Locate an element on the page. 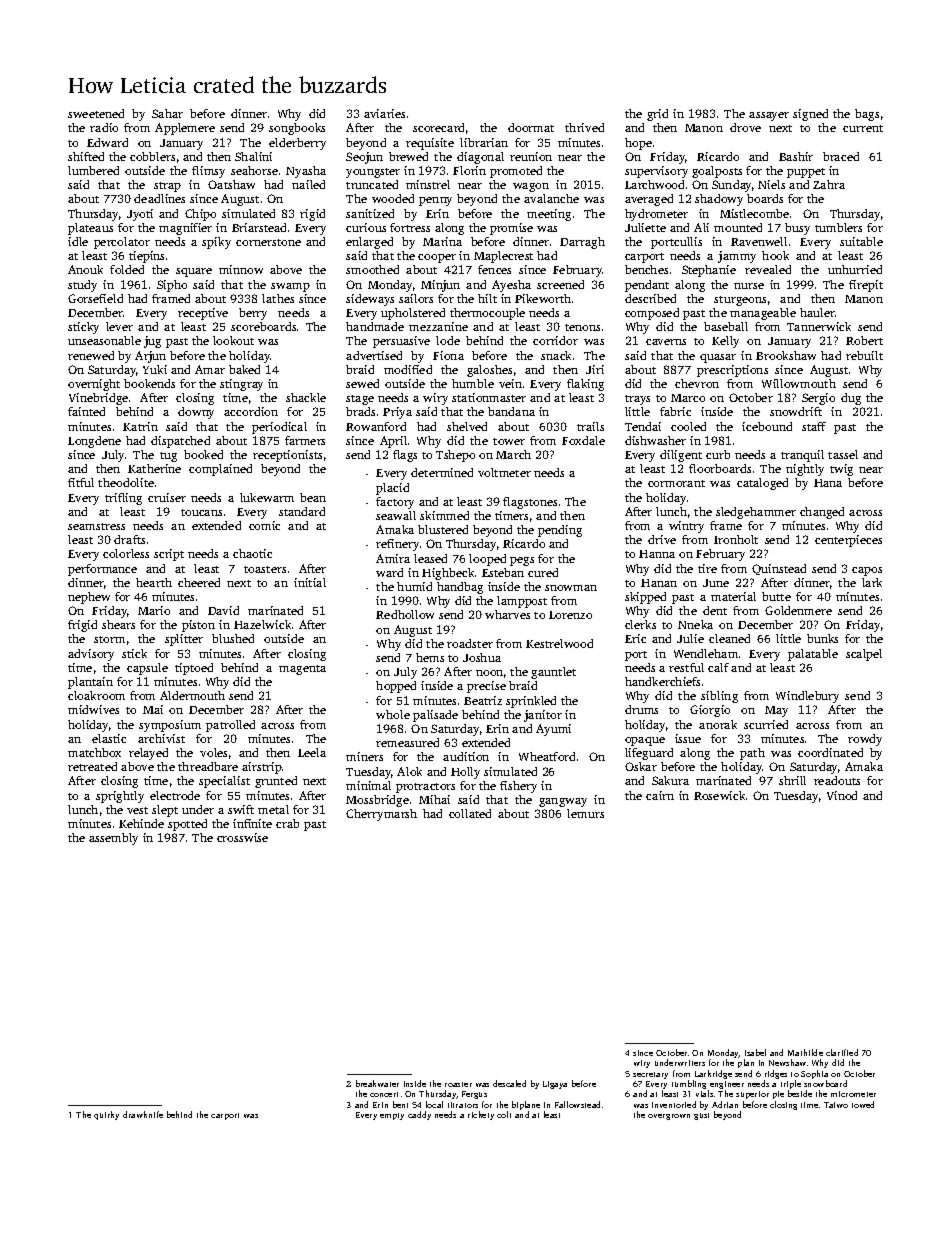 This image has width=952, height=1233. quirky is located at coordinates (106, 1115).
